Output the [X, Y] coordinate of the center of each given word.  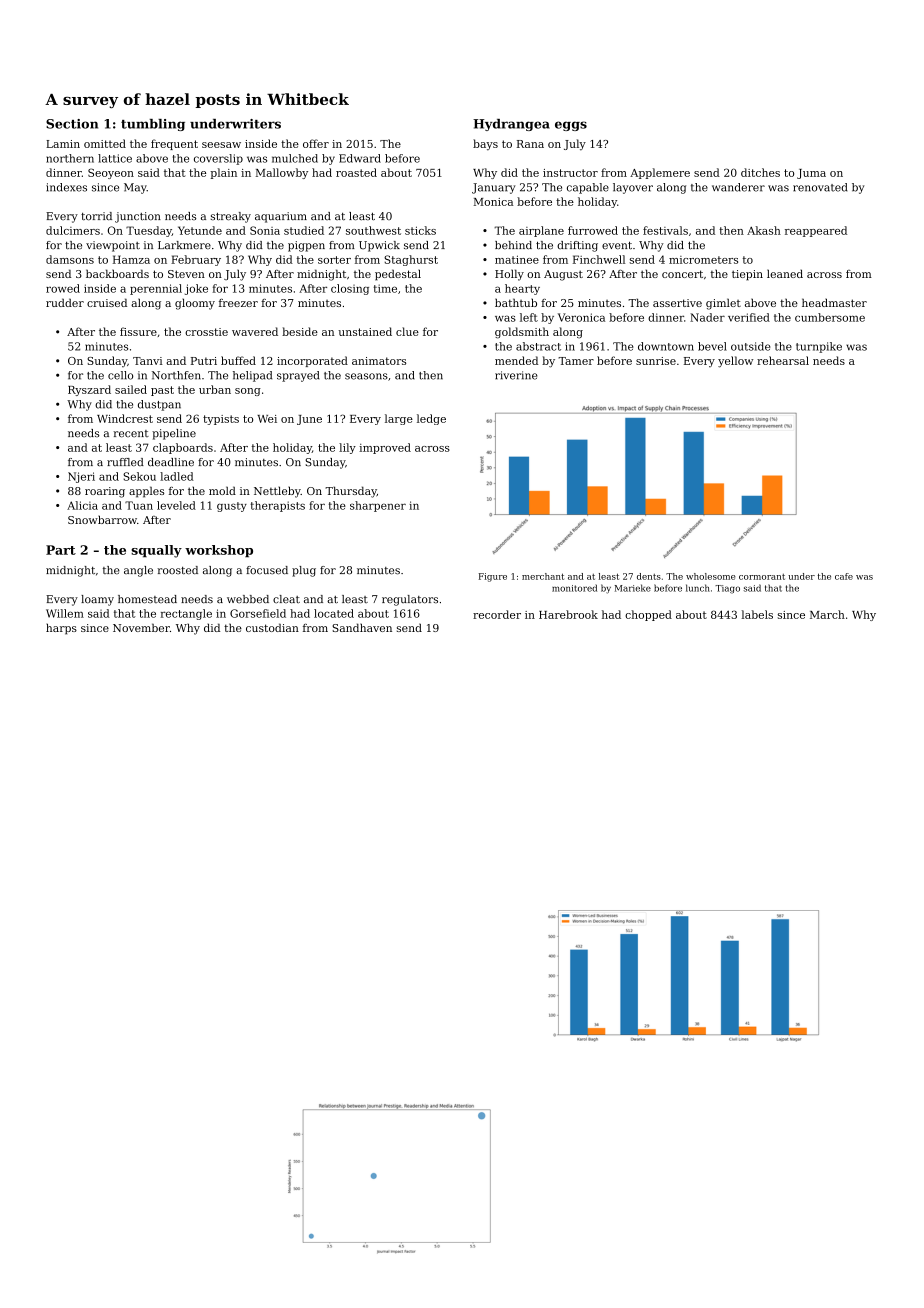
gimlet [723, 304]
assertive [677, 303]
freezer [238, 303]
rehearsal [783, 360]
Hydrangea [511, 125]
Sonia [265, 230]
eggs [571, 126]
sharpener [378, 506]
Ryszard [89, 390]
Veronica [581, 317]
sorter [334, 260]
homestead [147, 599]
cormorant [762, 577]
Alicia [82, 505]
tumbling [153, 125]
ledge [431, 419]
